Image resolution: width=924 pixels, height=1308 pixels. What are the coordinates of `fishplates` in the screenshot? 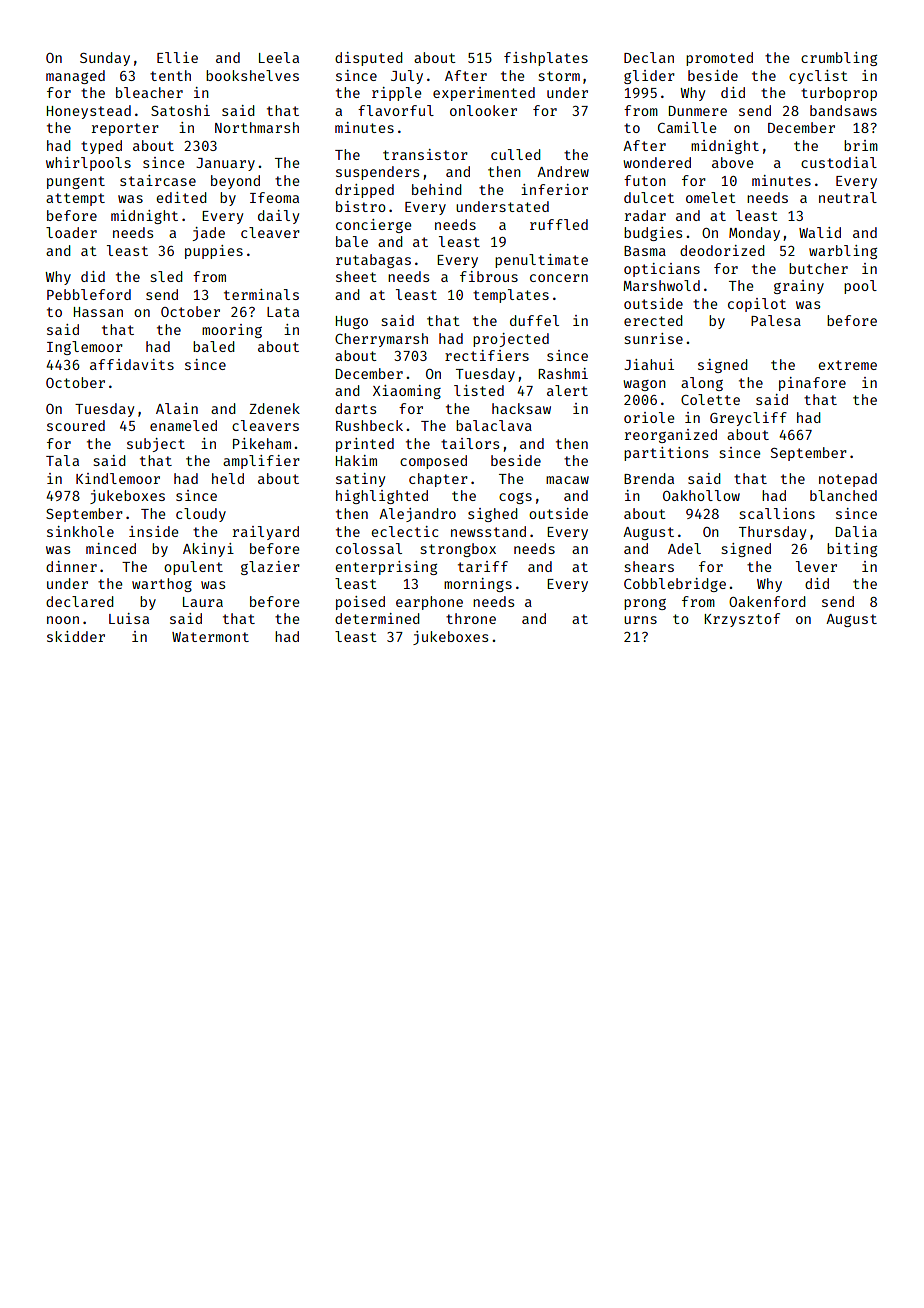 It's located at (546, 59).
